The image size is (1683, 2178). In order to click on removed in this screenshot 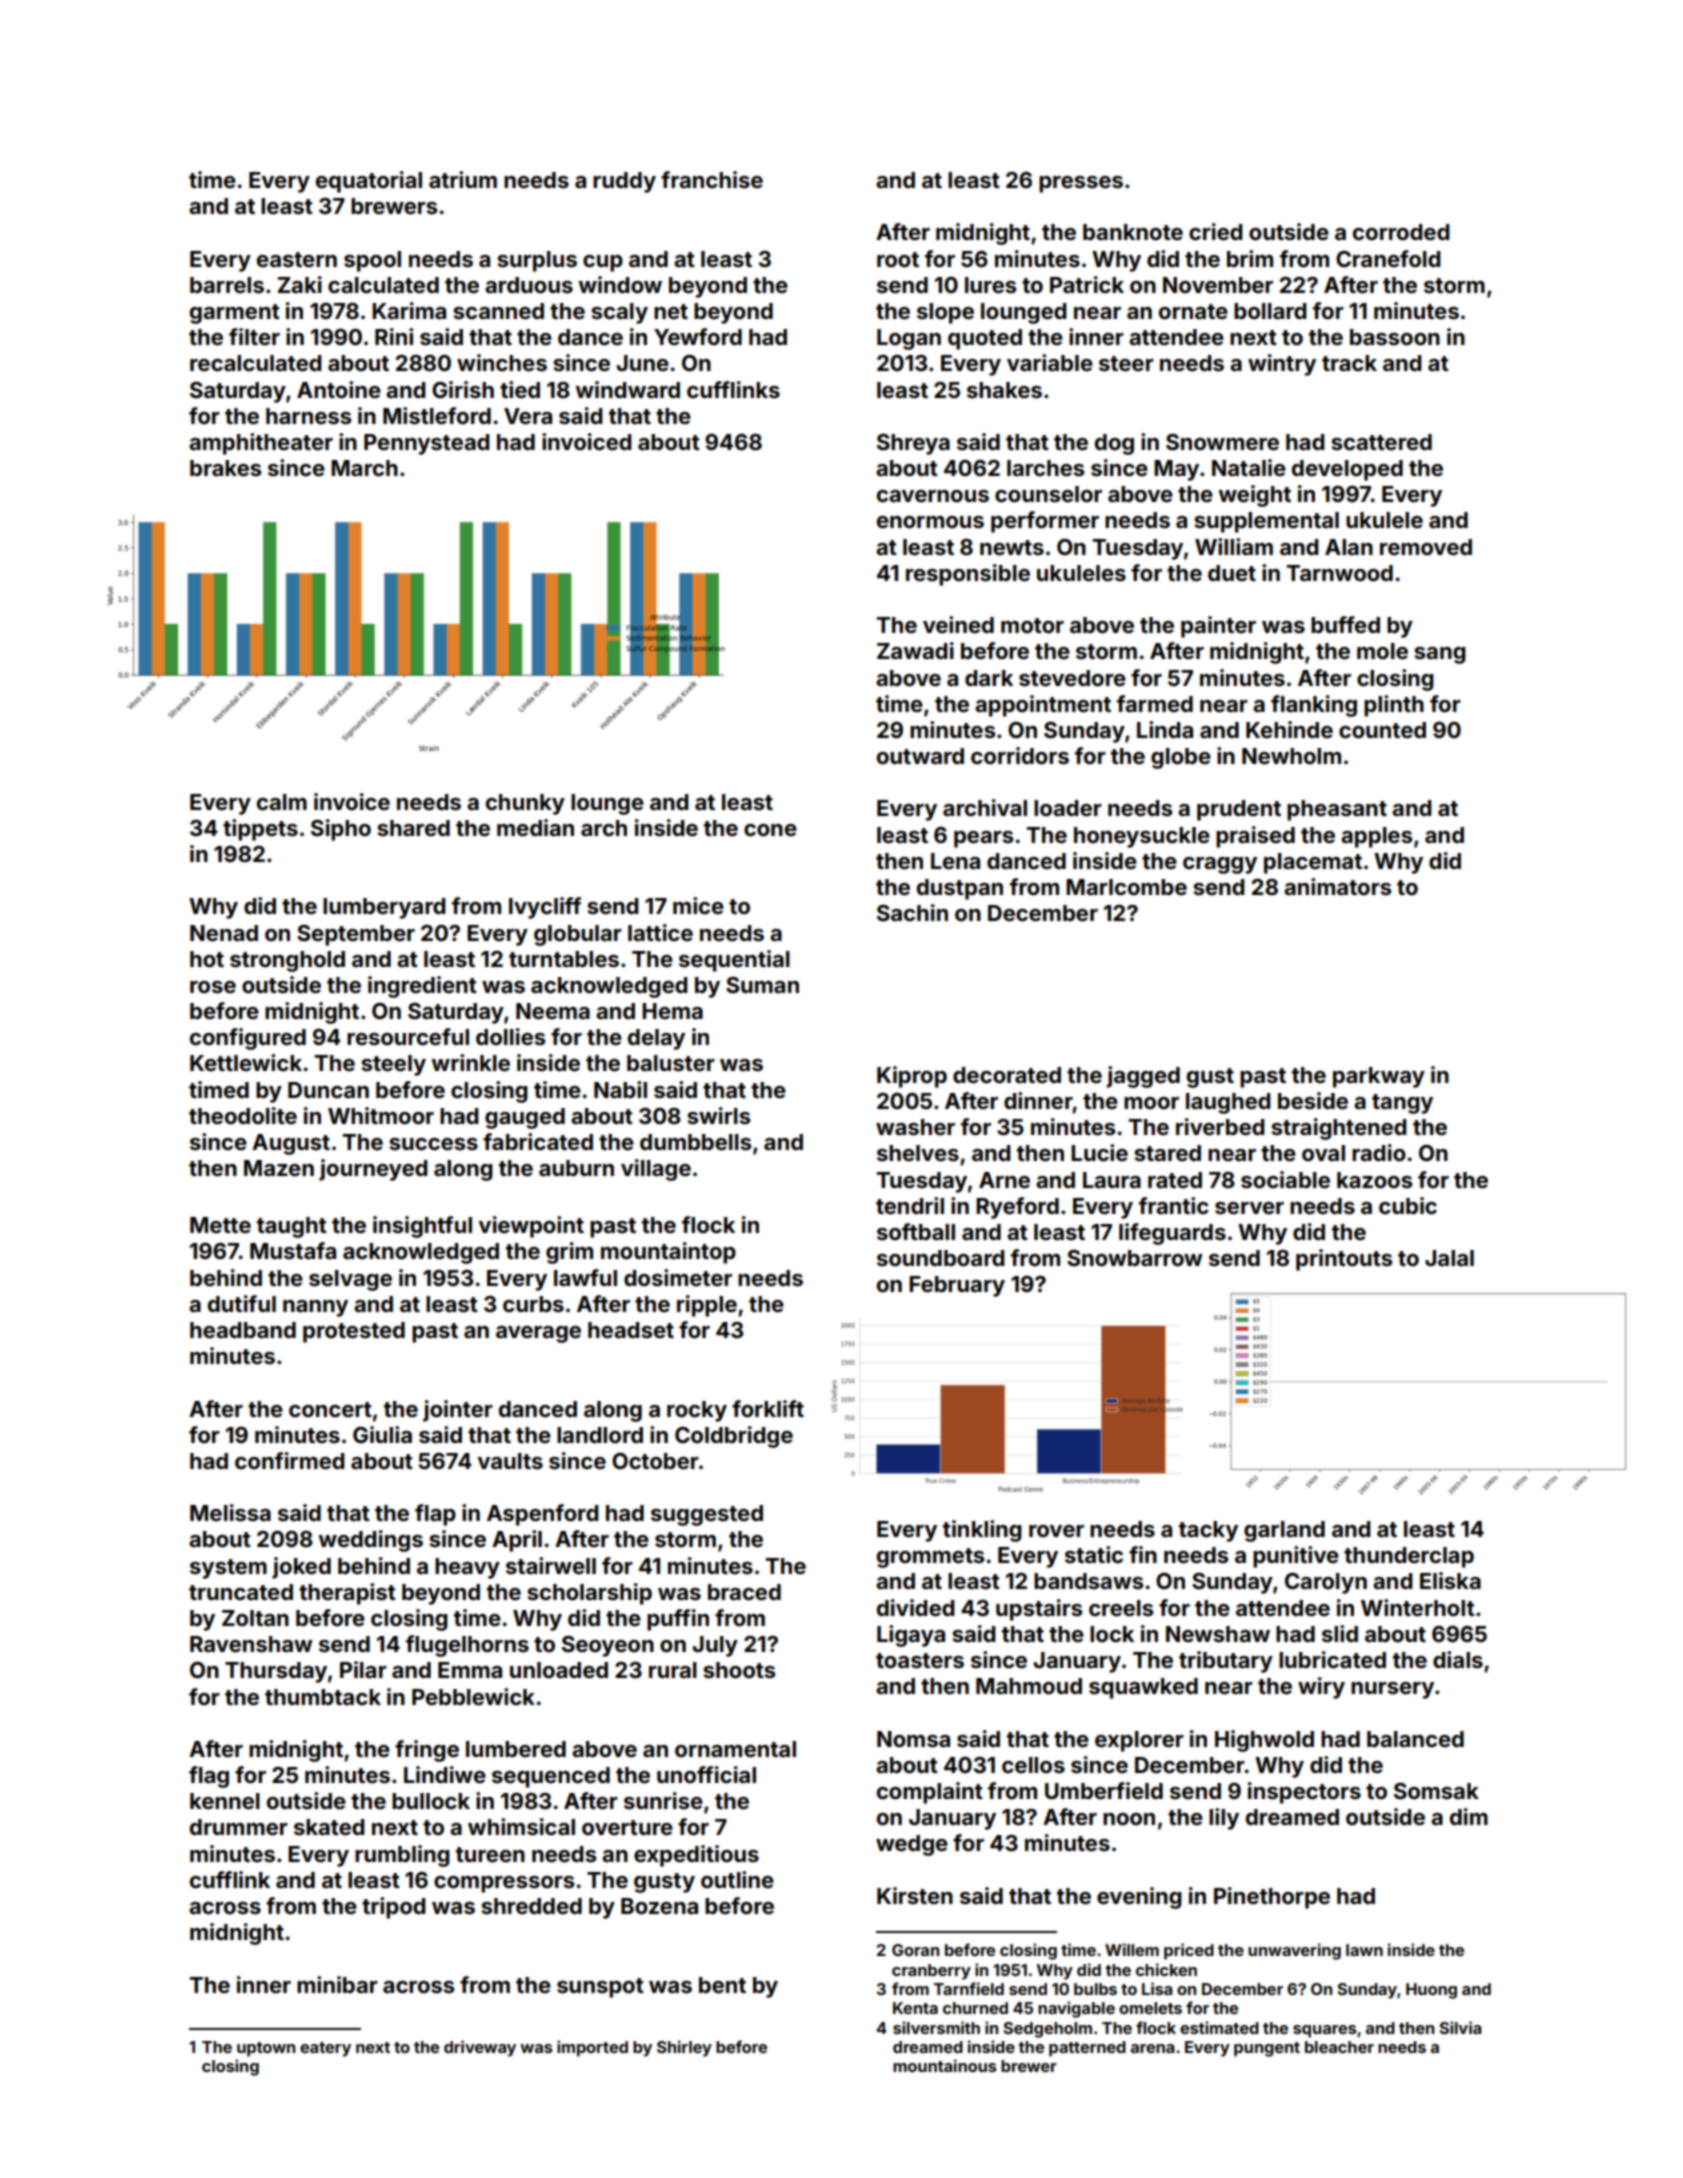, I will do `click(1426, 547)`.
